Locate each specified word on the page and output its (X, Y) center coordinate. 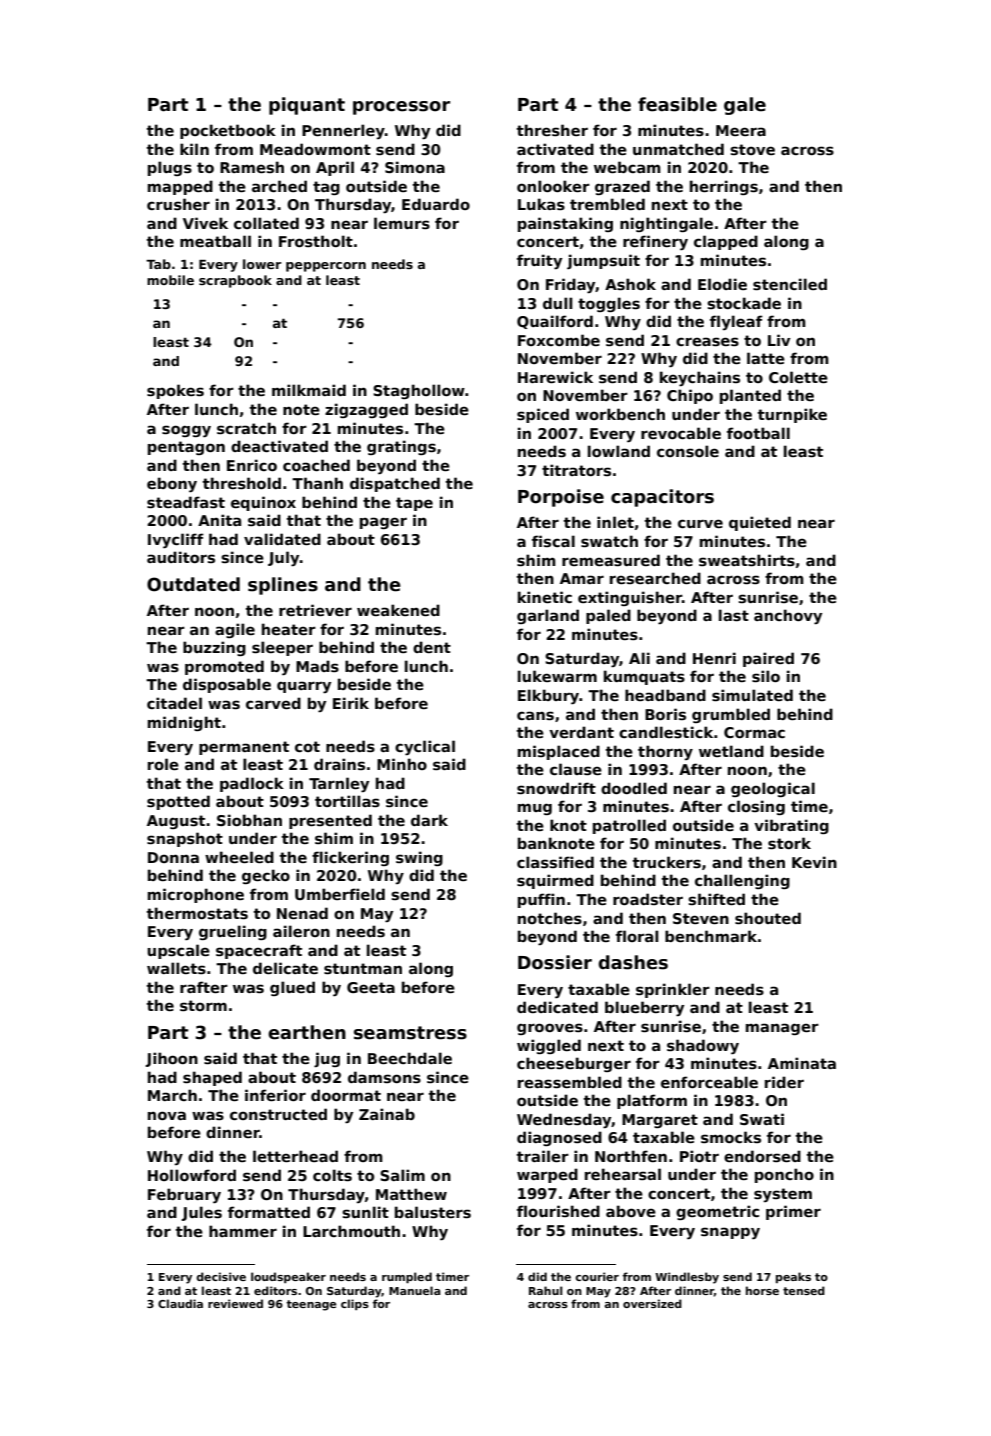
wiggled (549, 1046)
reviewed (235, 1303)
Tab (158, 264)
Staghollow (419, 391)
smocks (731, 1137)
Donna (173, 857)
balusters (433, 1212)
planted (750, 396)
